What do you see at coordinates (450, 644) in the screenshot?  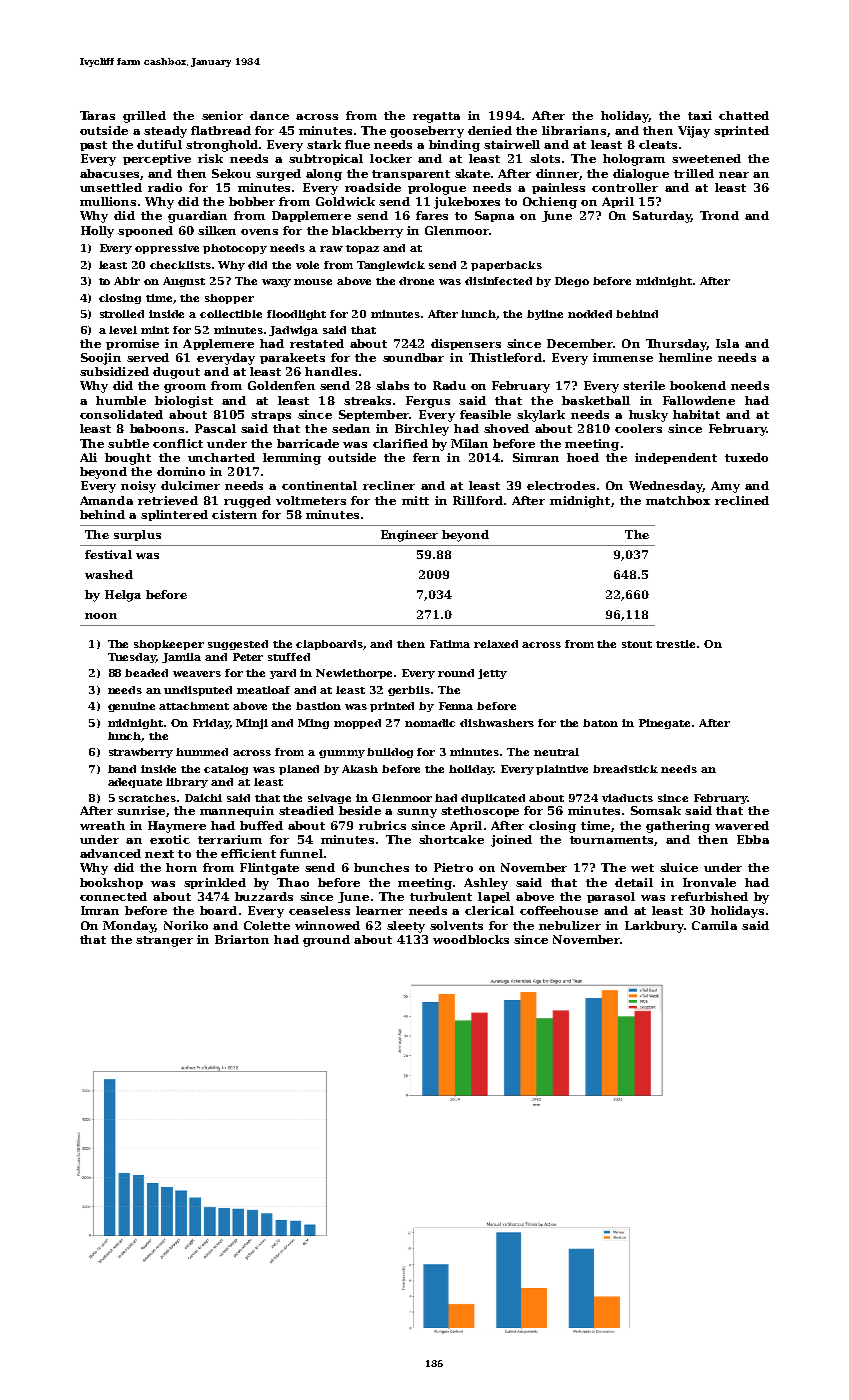 I see `Fatima` at bounding box center [450, 644].
